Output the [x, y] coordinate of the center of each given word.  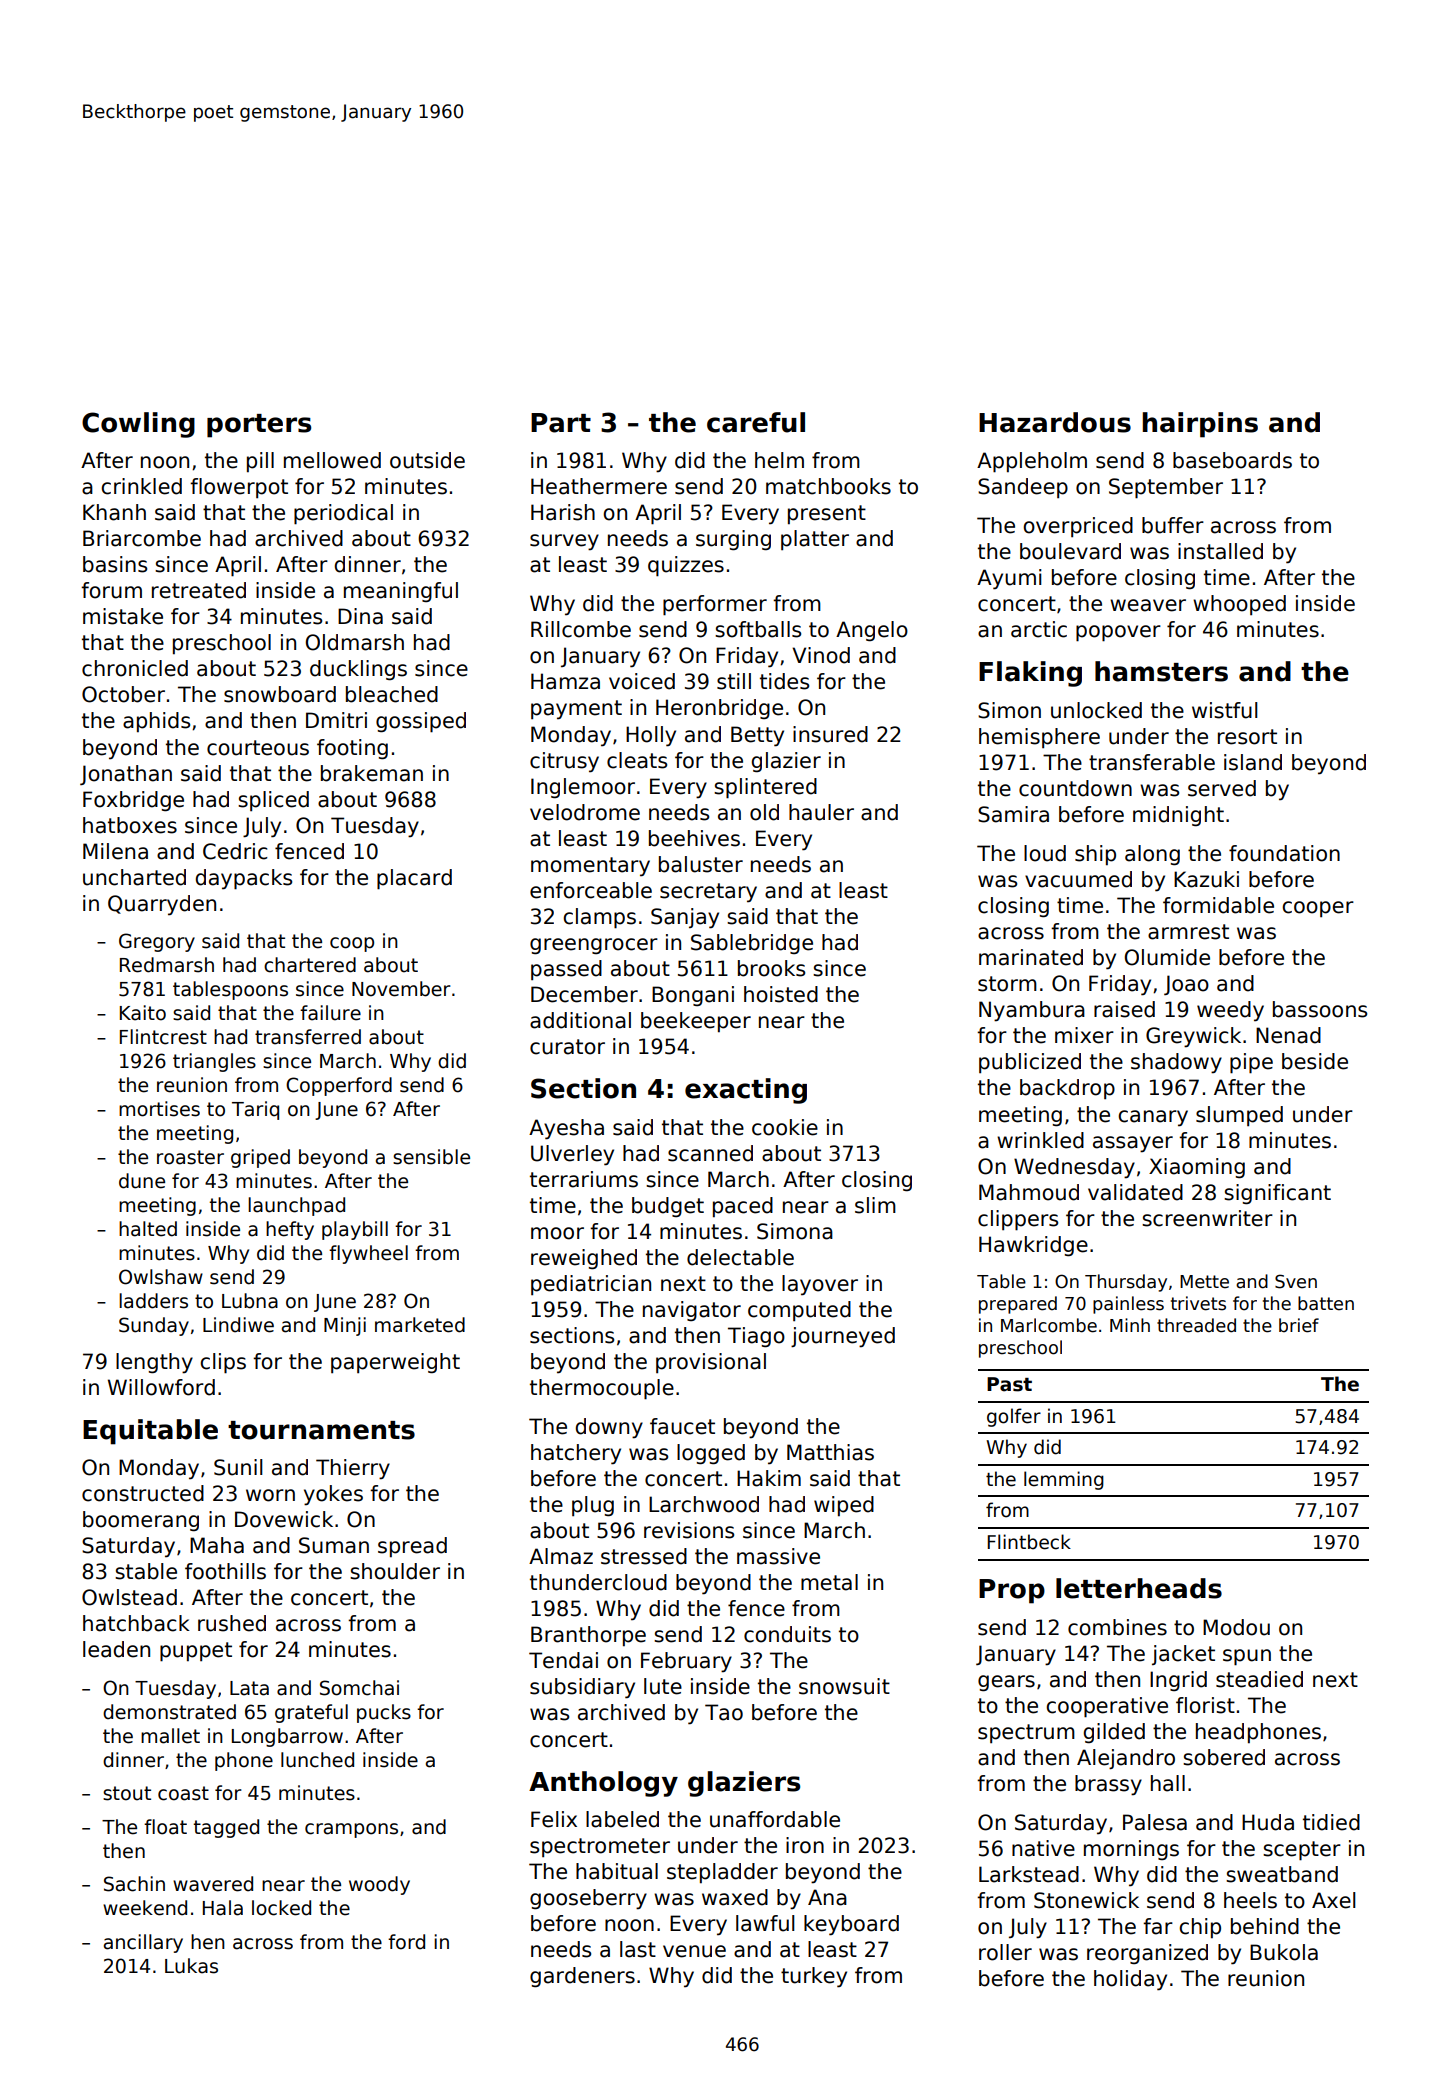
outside [427, 460]
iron [805, 1845]
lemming [1064, 1480]
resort [1247, 737]
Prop [1012, 1591]
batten [1326, 1303]
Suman [334, 1545]
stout [127, 1793]
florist [1205, 1705]
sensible [431, 1157]
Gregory [157, 942]
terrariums [584, 1179]
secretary [708, 893]
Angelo [872, 631]
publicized [1030, 1063]
